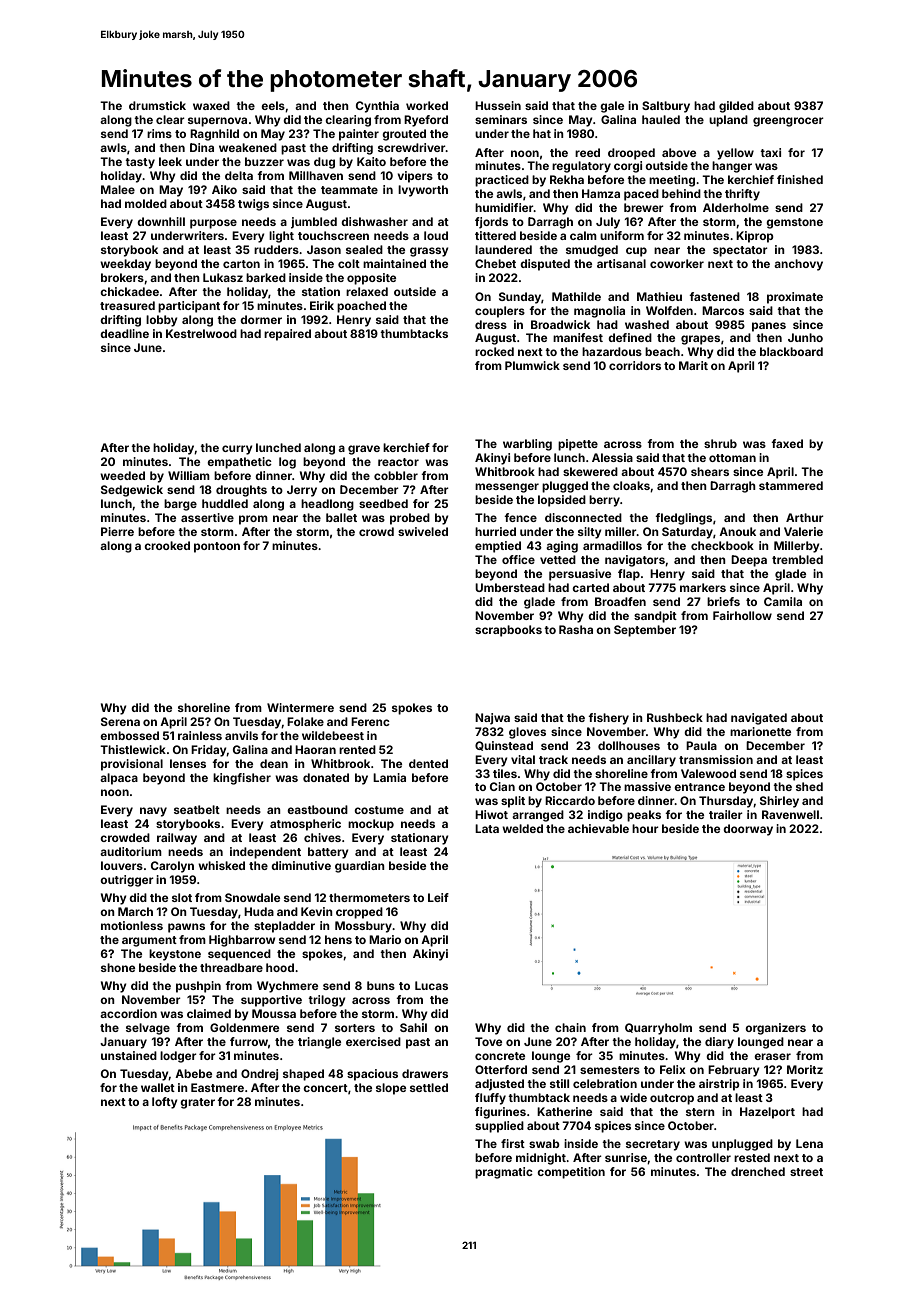  What do you see at coordinates (429, 1087) in the screenshot?
I see `settled` at bounding box center [429, 1087].
